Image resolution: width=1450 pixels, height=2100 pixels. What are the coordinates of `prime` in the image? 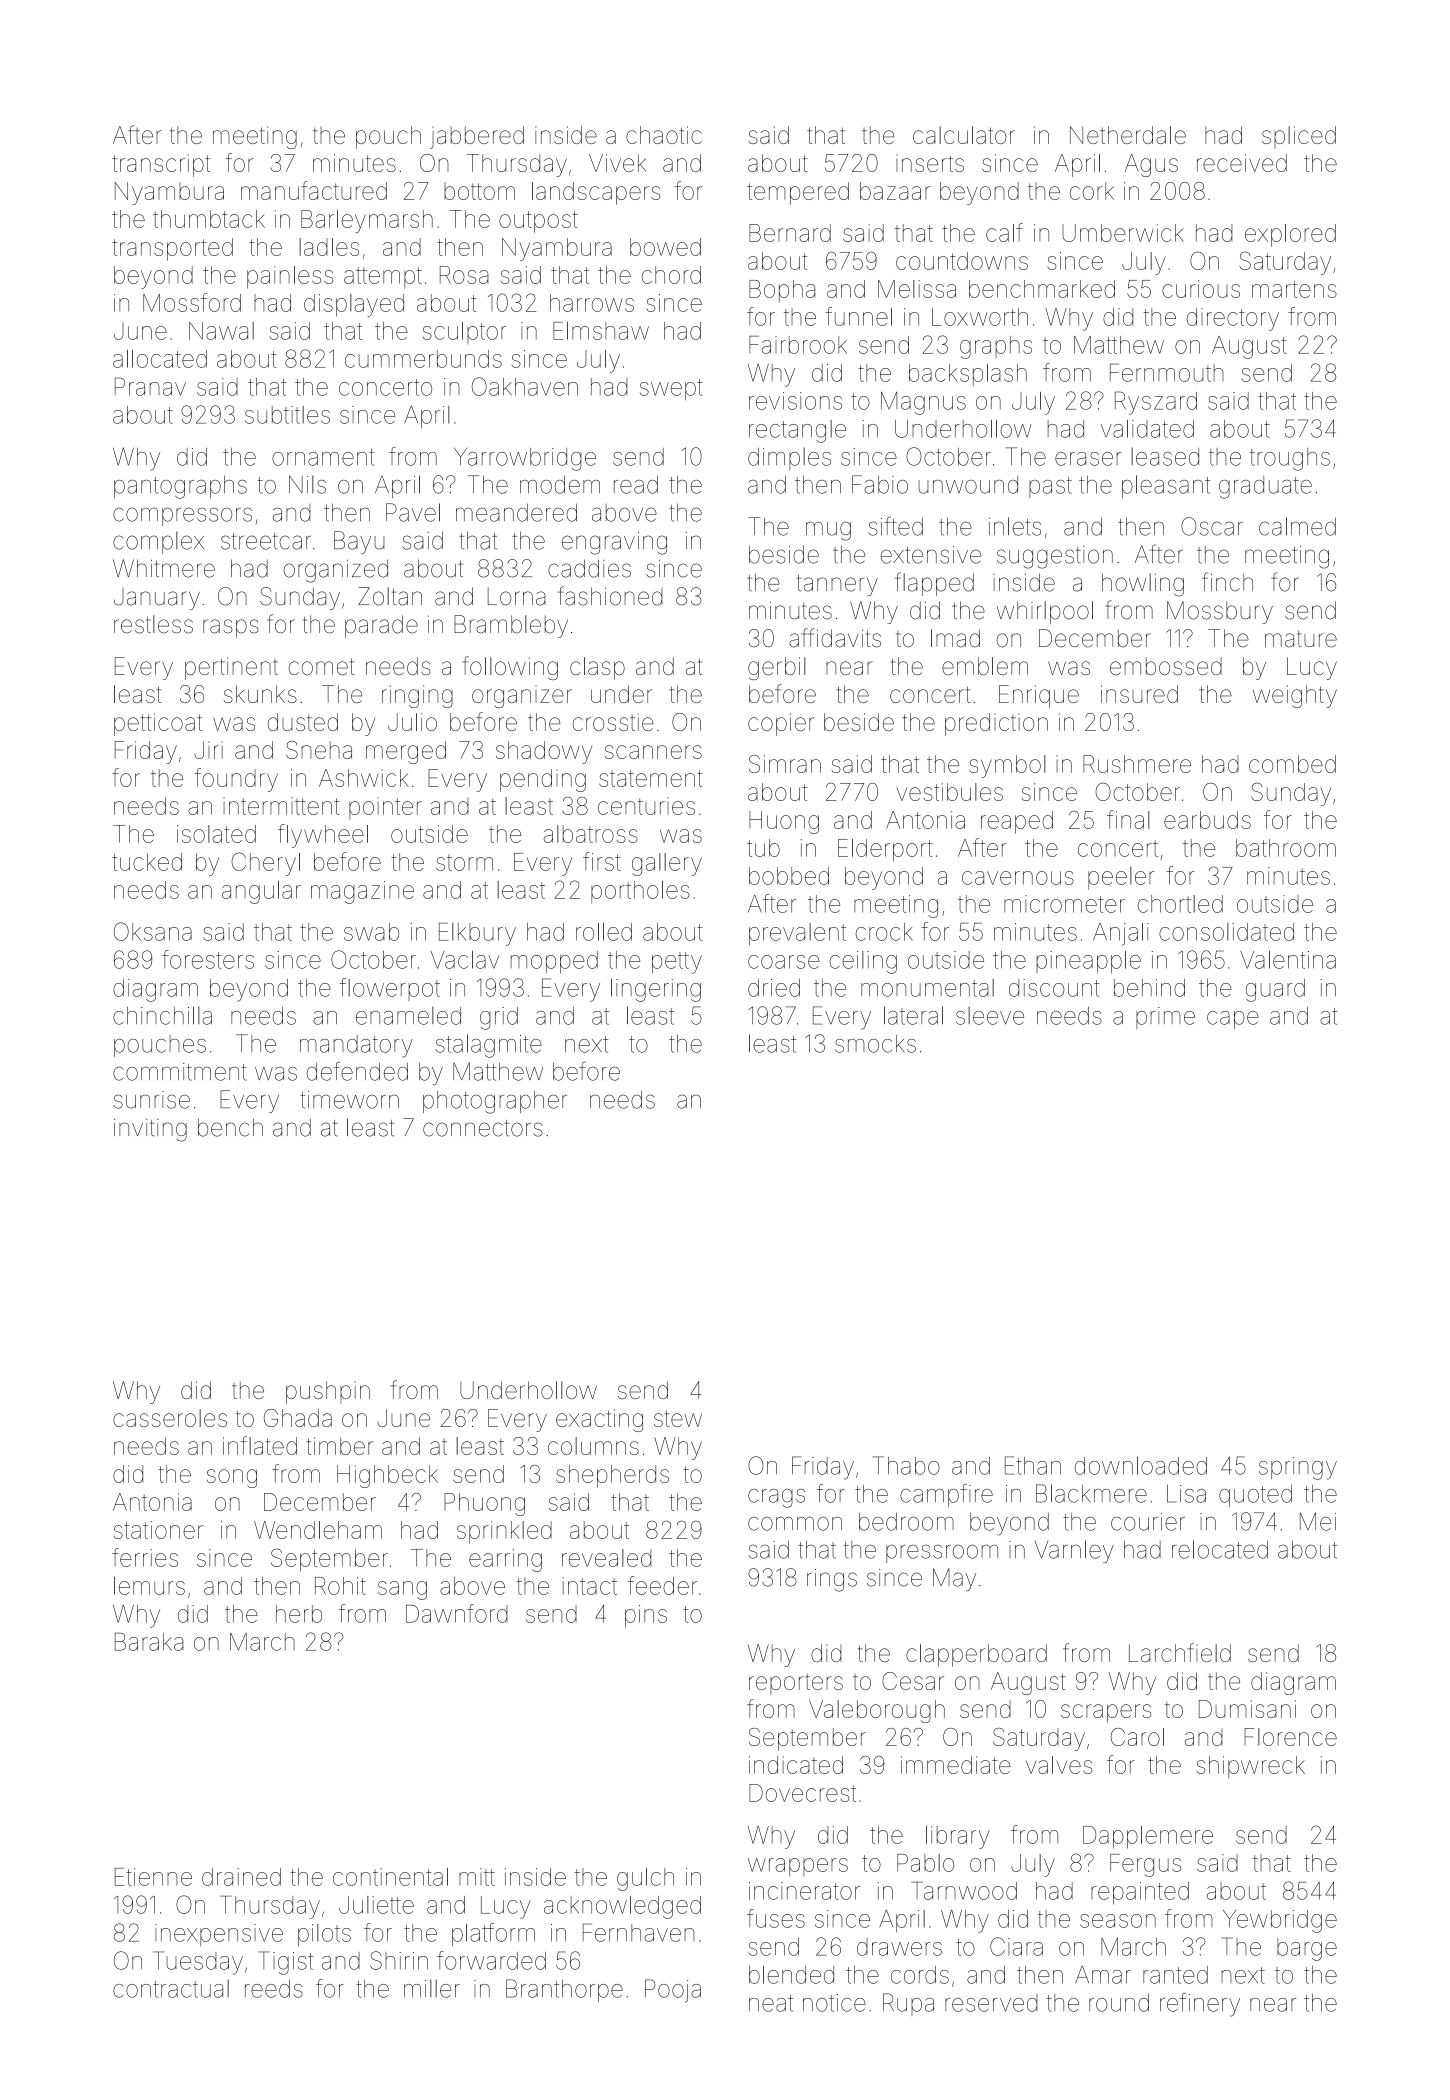 It's located at (1165, 1018).
